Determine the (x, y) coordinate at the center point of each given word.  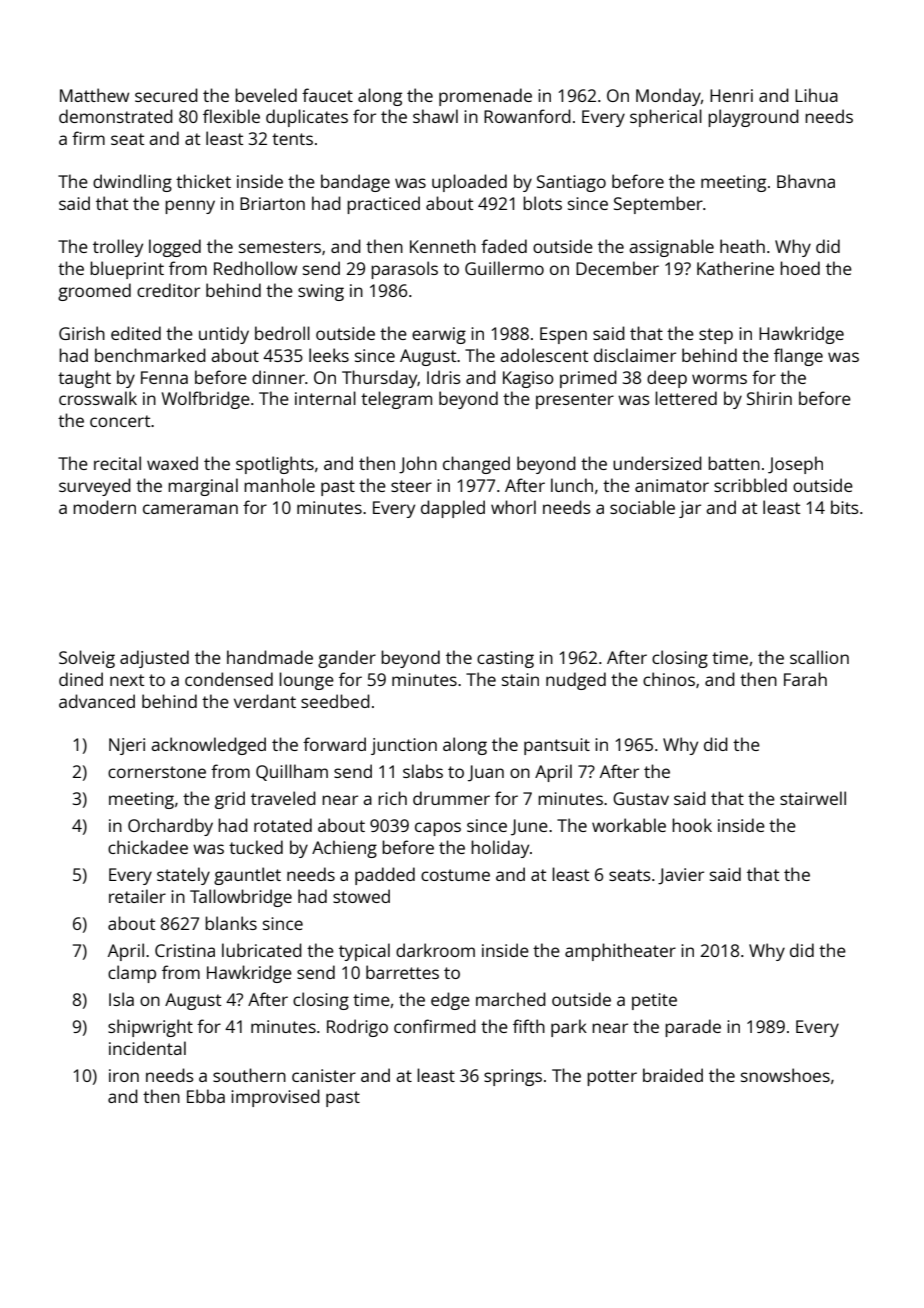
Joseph (795, 465)
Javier (681, 876)
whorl (513, 507)
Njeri (127, 746)
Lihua (816, 95)
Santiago (571, 183)
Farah (805, 679)
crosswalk (98, 398)
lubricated (262, 950)
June (529, 827)
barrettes (402, 972)
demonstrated (116, 116)
